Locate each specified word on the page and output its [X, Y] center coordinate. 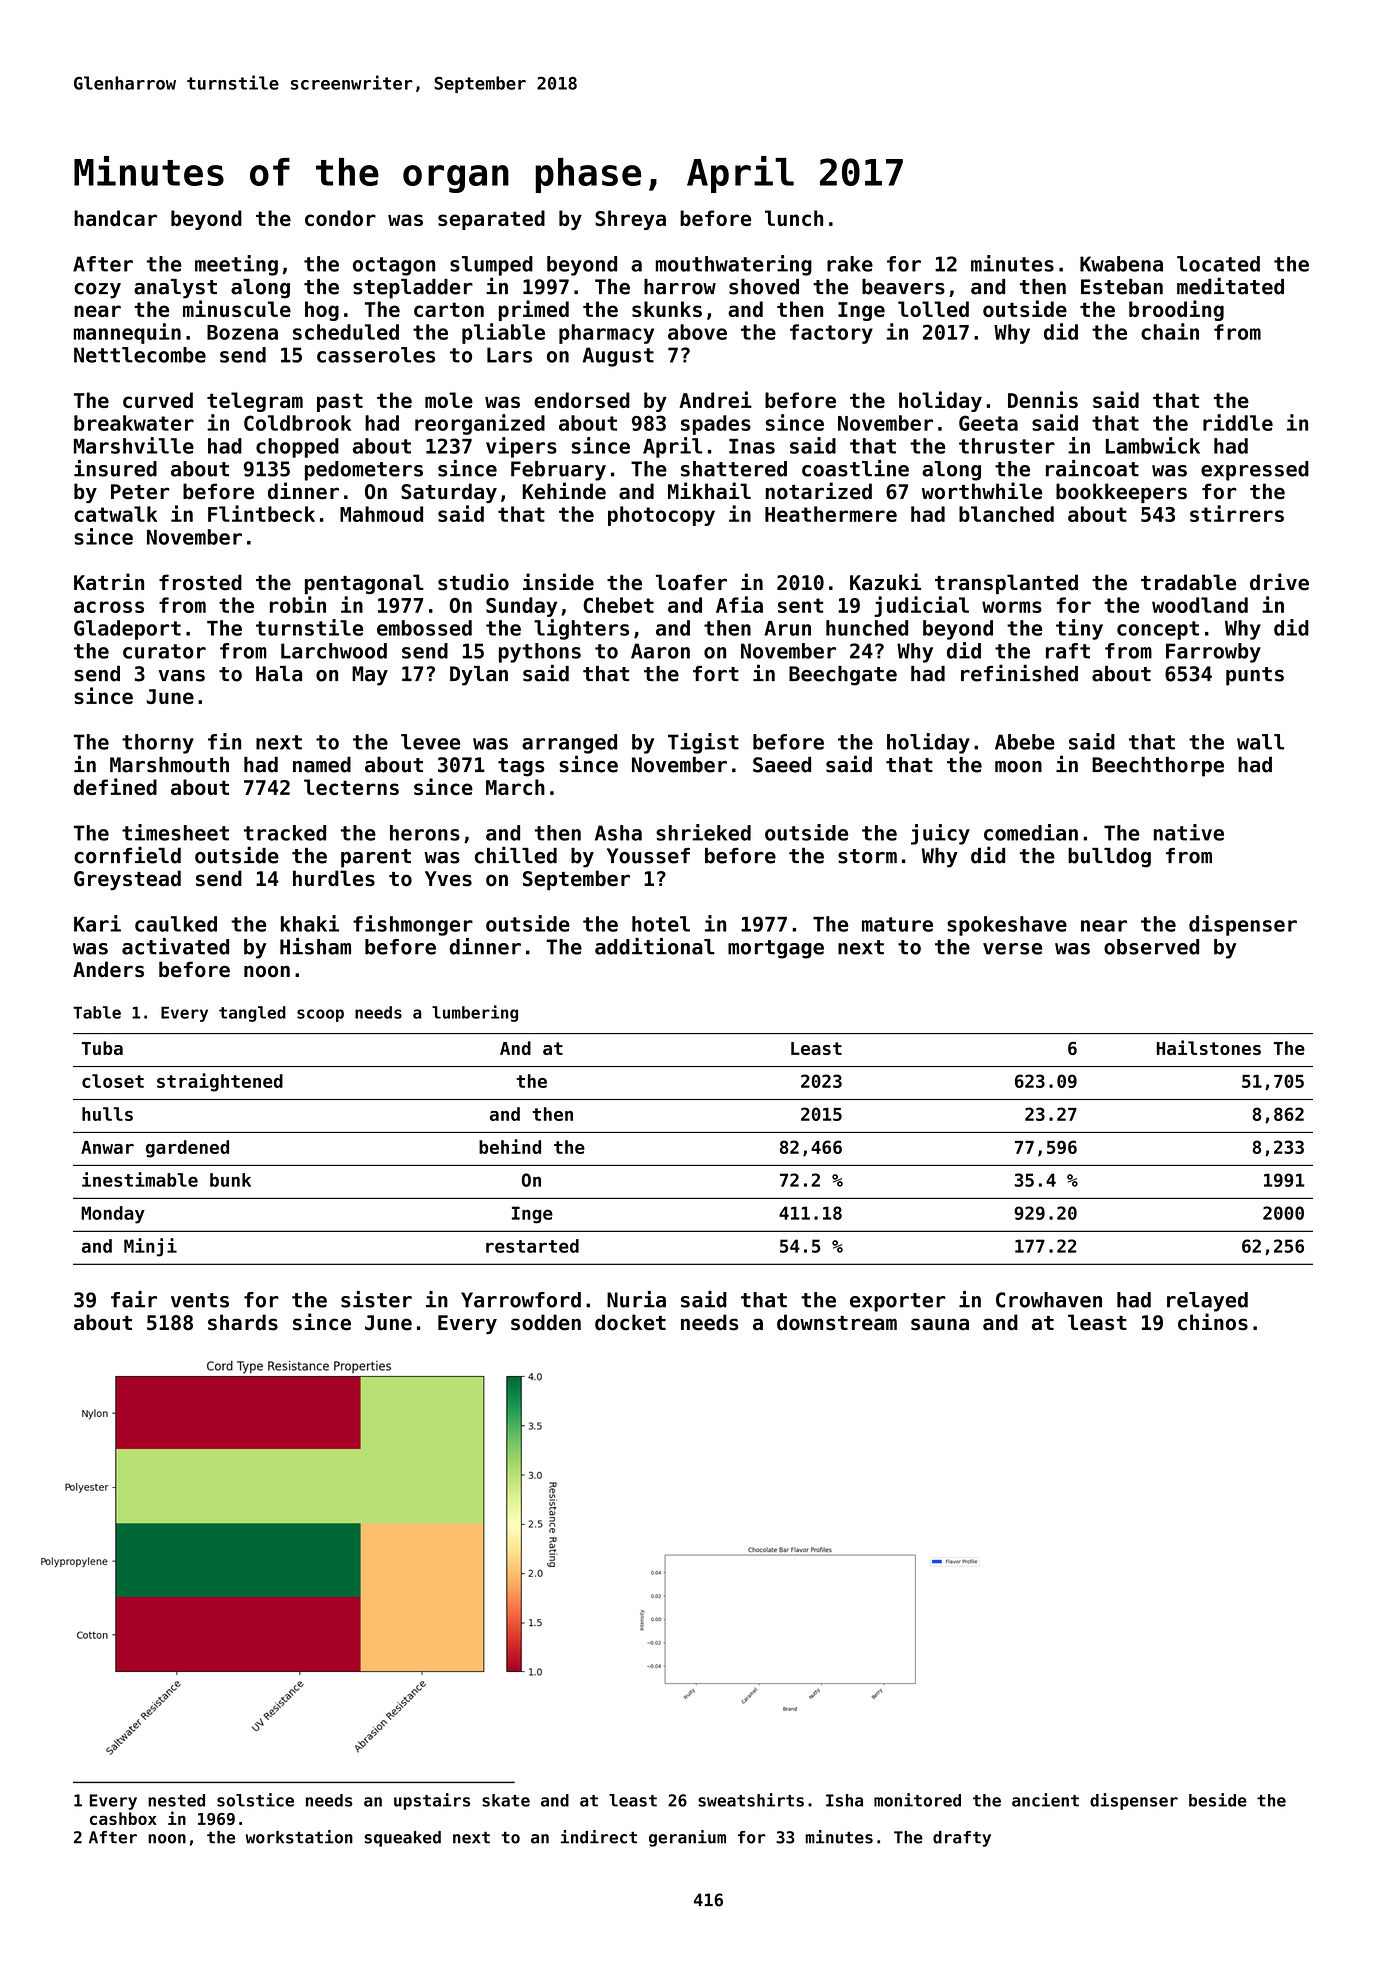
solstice [255, 1800]
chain [1170, 331]
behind [510, 1146]
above [697, 332]
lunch [794, 218]
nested [176, 1800]
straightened [220, 1082]
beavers [903, 287]
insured [115, 468]
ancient [1045, 1800]
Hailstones [1209, 1047]
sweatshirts [751, 1800]
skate [506, 1800]
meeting [236, 265]
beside [1218, 1800]
